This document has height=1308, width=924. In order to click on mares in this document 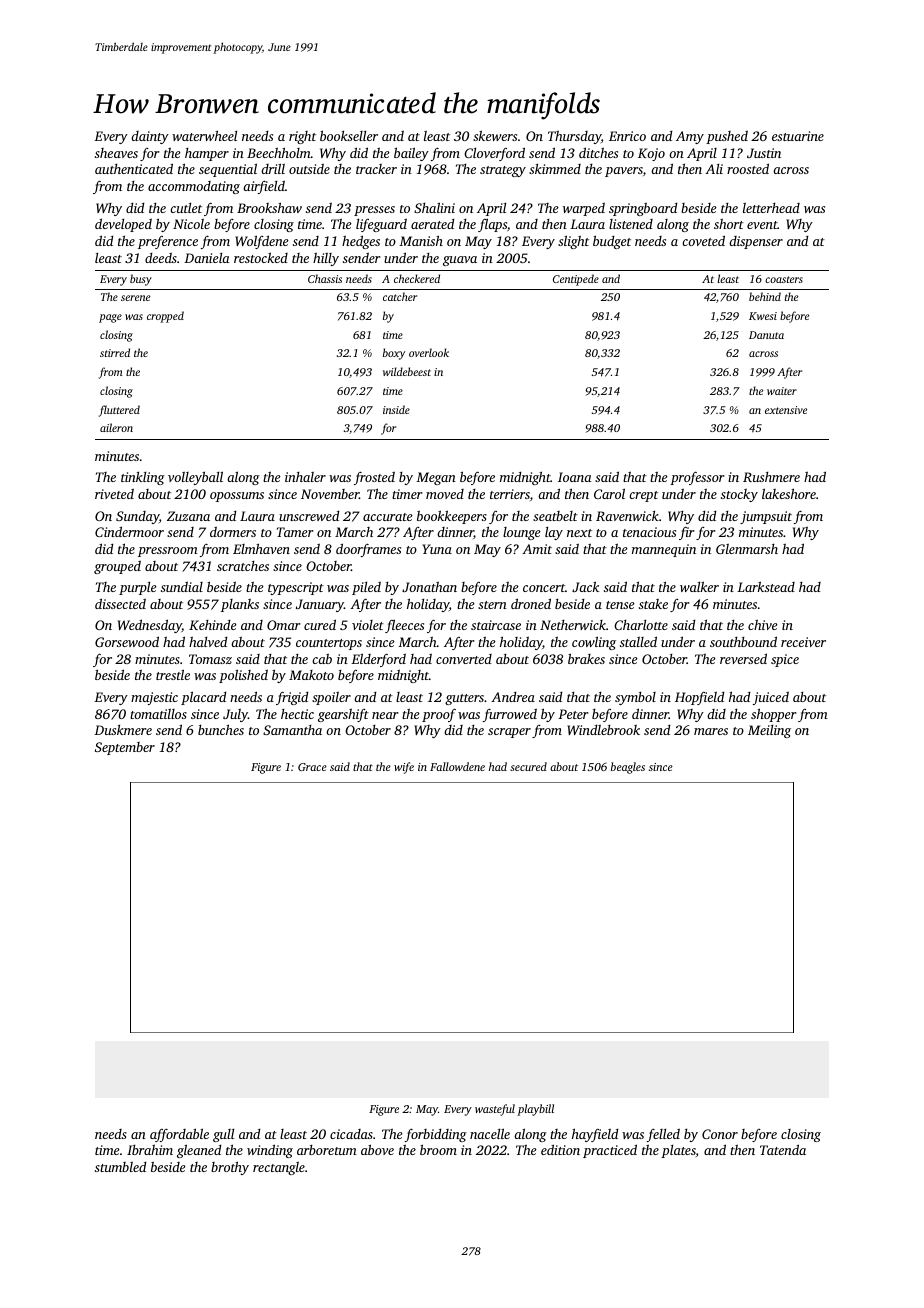, I will do `click(711, 731)`.
